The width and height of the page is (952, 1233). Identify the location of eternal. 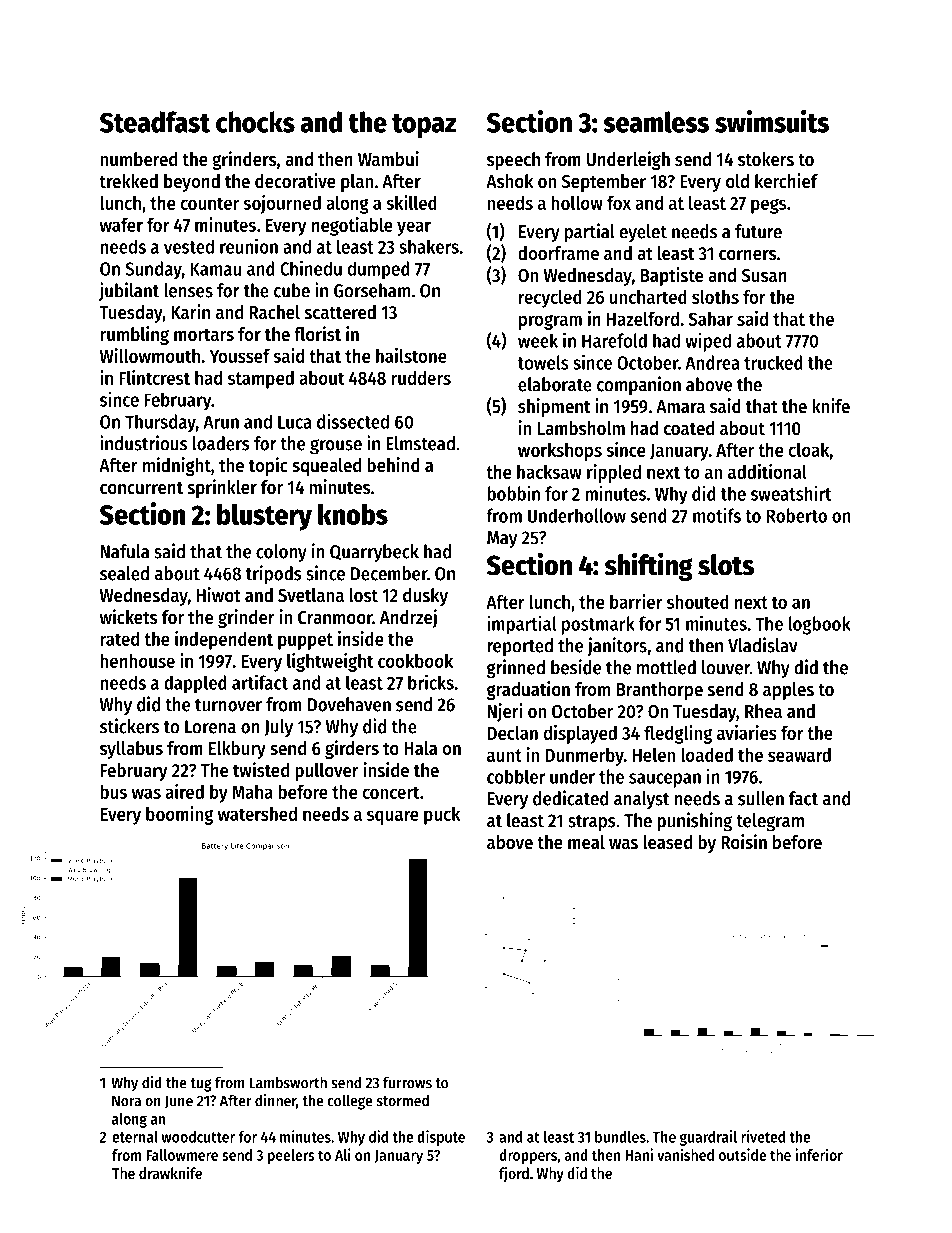
(135, 1137).
